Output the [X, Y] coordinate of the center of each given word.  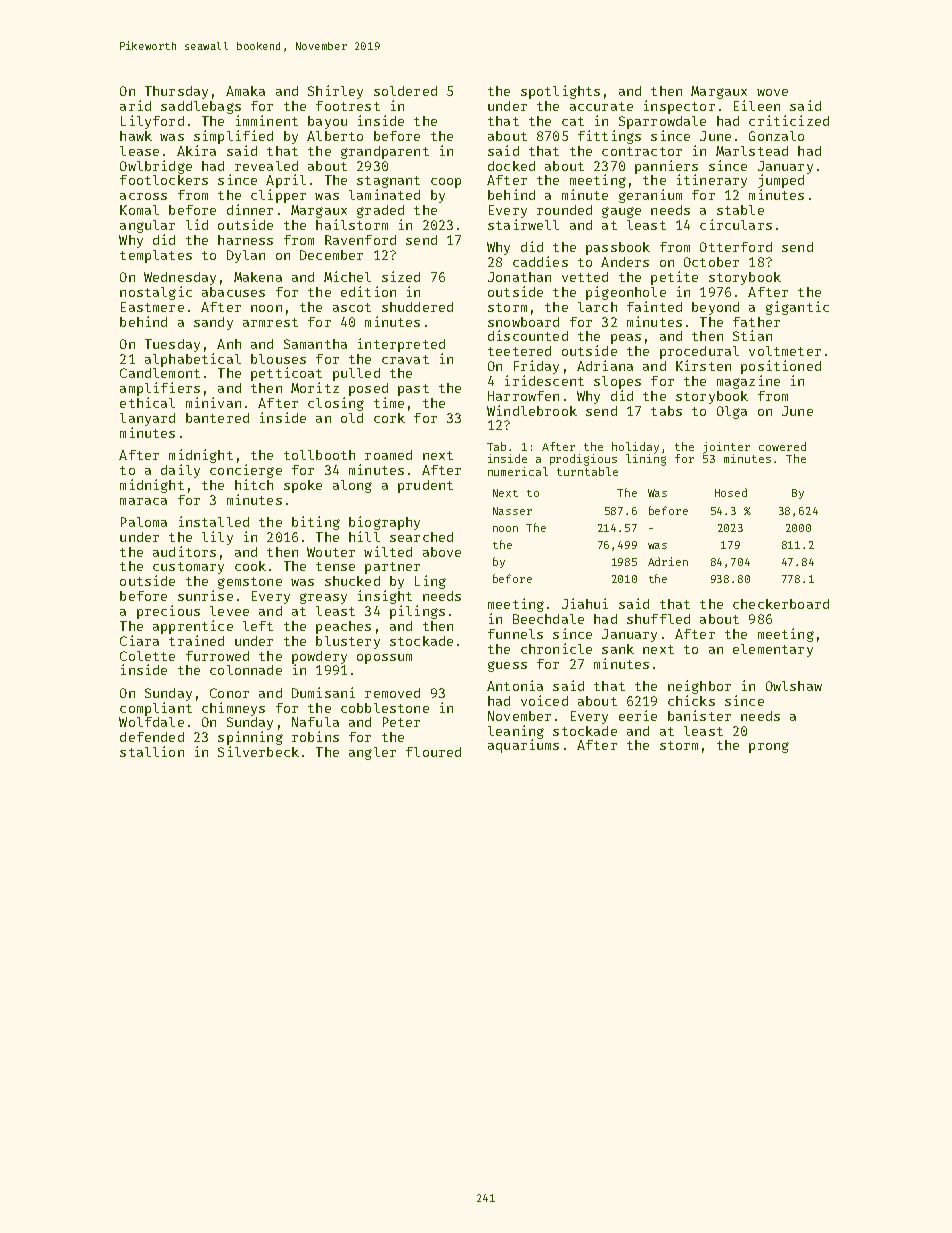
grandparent [385, 152]
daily [180, 471]
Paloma [144, 522]
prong [769, 747]
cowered [782, 446]
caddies [540, 261]
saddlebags [201, 107]
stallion [152, 751]
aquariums [523, 746]
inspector [679, 107]
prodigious [583, 460]
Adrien [668, 561]
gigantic [797, 308]
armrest [270, 322]
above [442, 552]
